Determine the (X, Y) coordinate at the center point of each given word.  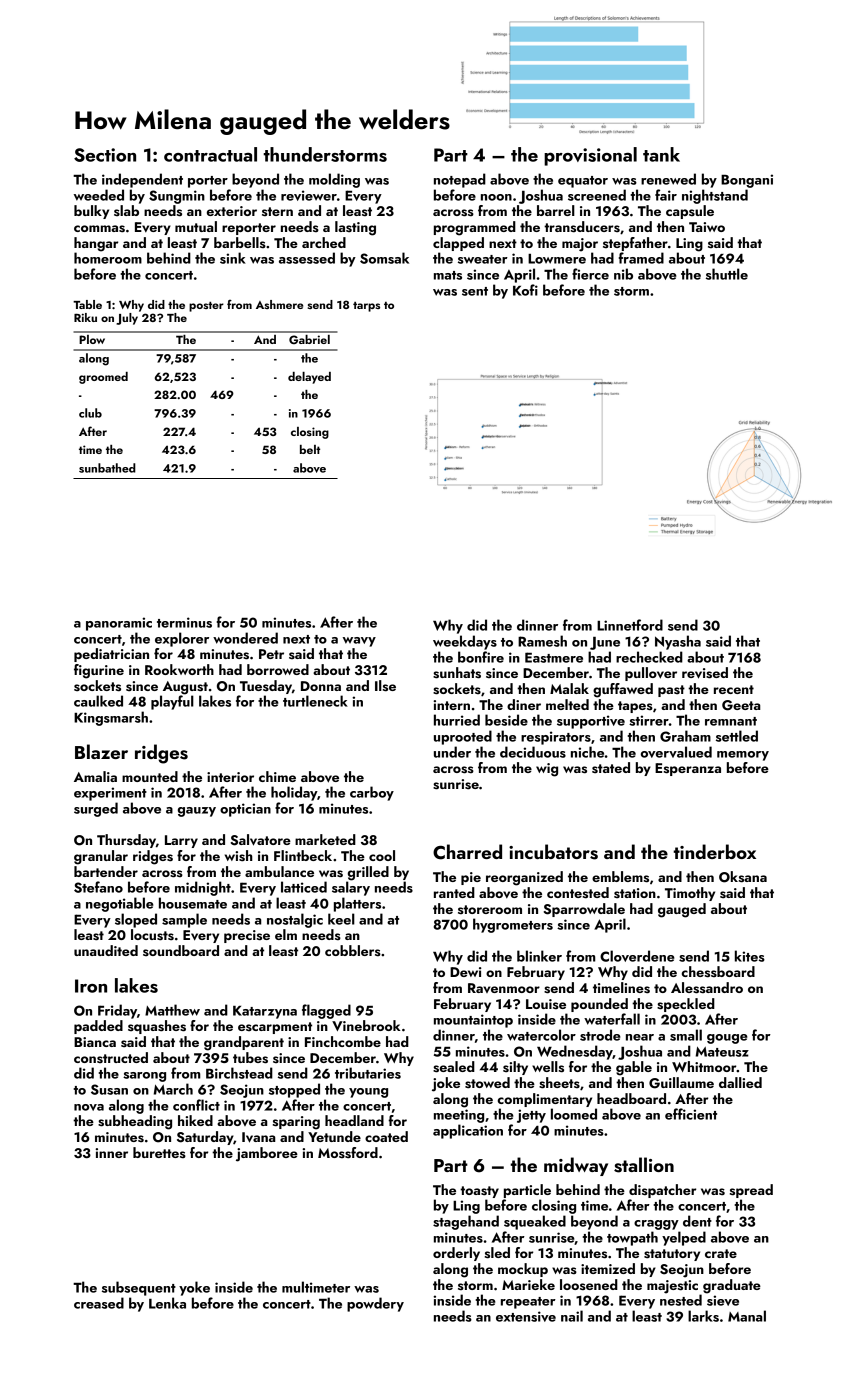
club (90, 413)
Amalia (95, 776)
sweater (483, 259)
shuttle (727, 274)
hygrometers (513, 925)
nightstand (715, 196)
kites (750, 956)
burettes (159, 1152)
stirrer (649, 720)
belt (310, 449)
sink (233, 258)
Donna (321, 686)
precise (247, 936)
